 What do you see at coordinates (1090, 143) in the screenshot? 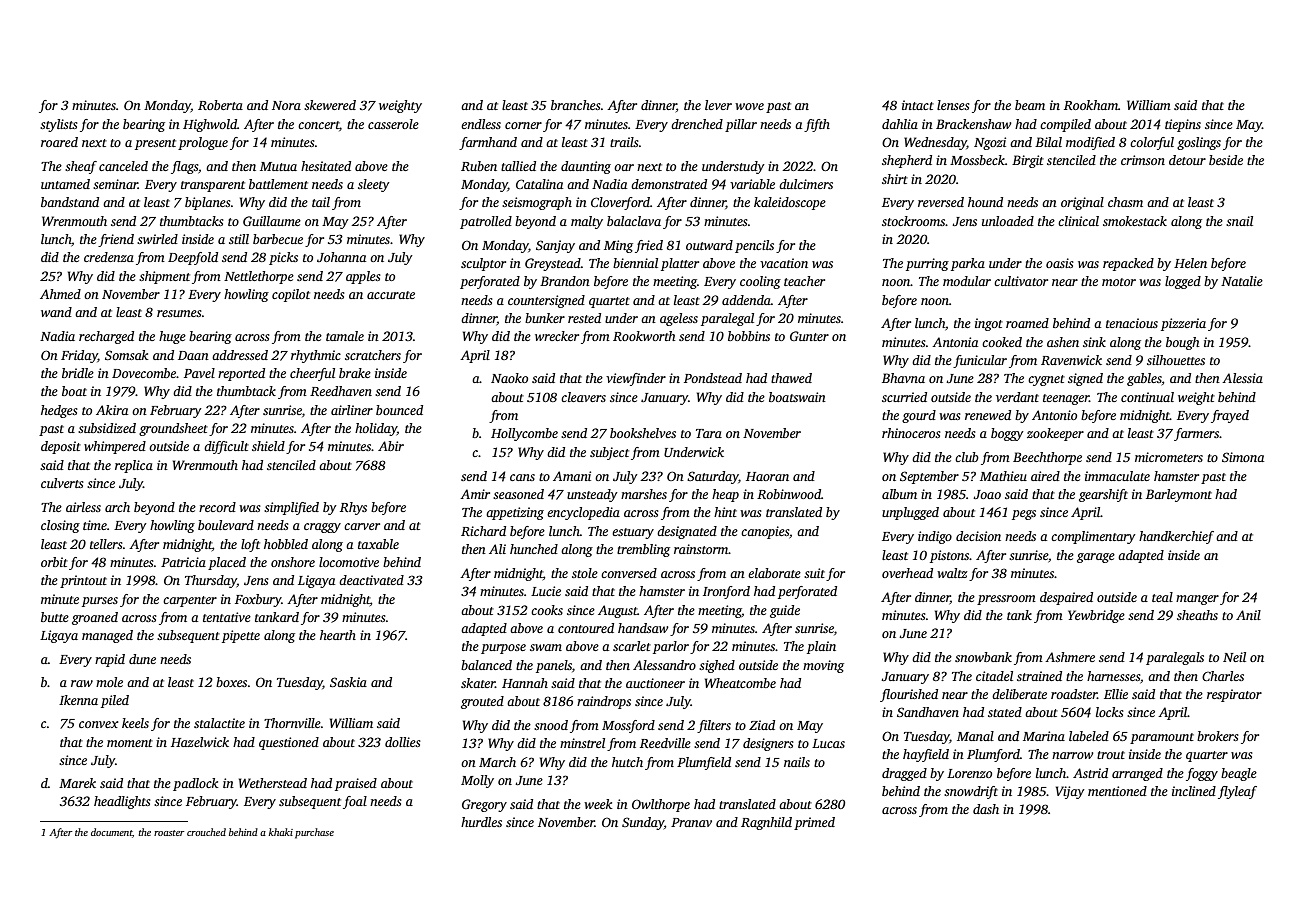
I see `modified` at bounding box center [1090, 143].
